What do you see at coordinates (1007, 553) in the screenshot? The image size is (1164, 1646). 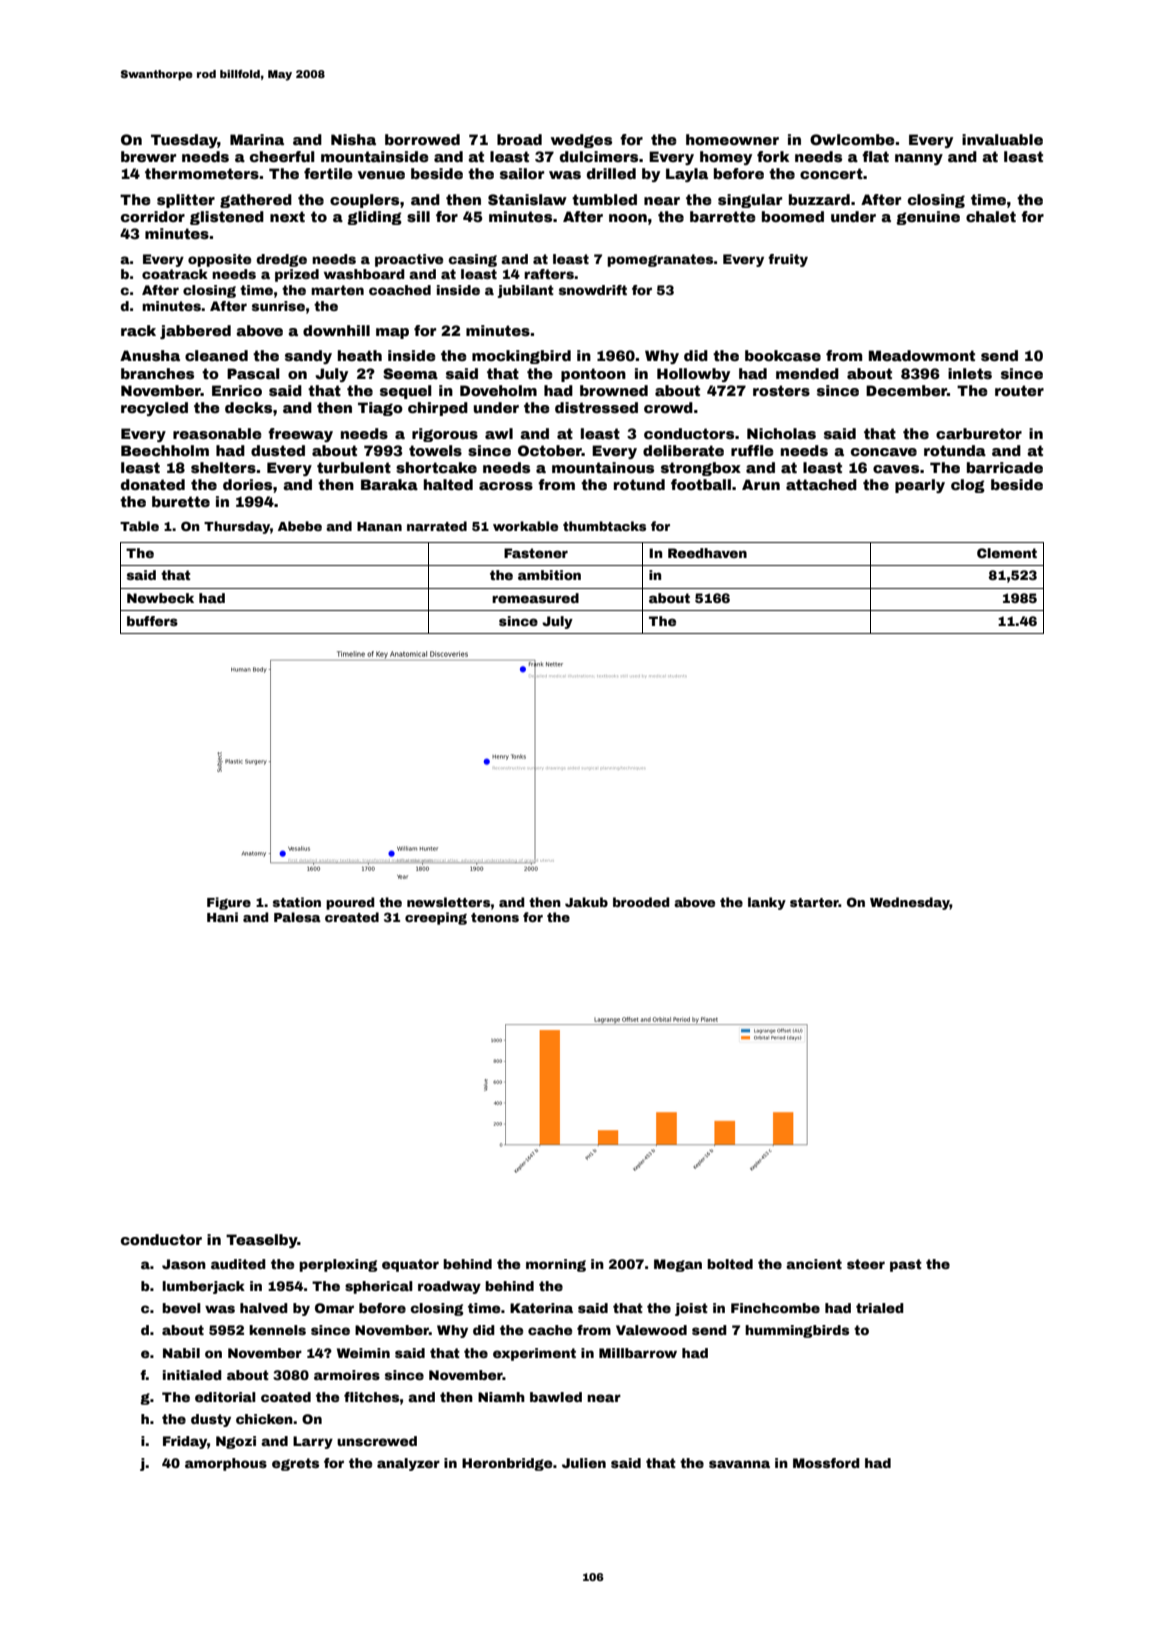 I see `Clement` at bounding box center [1007, 553].
